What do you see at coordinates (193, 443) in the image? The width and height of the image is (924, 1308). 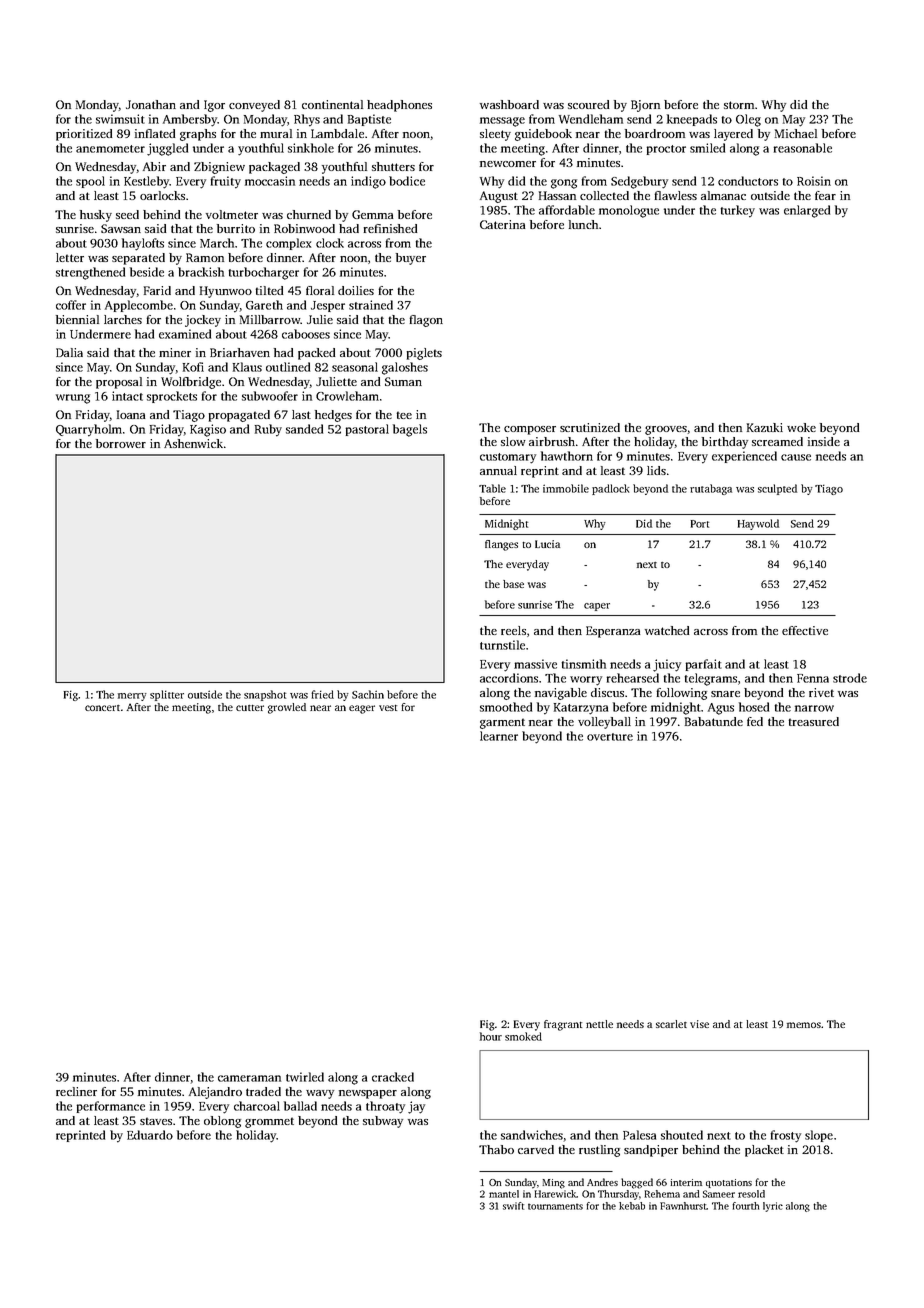 I see `Ashenwick` at bounding box center [193, 443].
